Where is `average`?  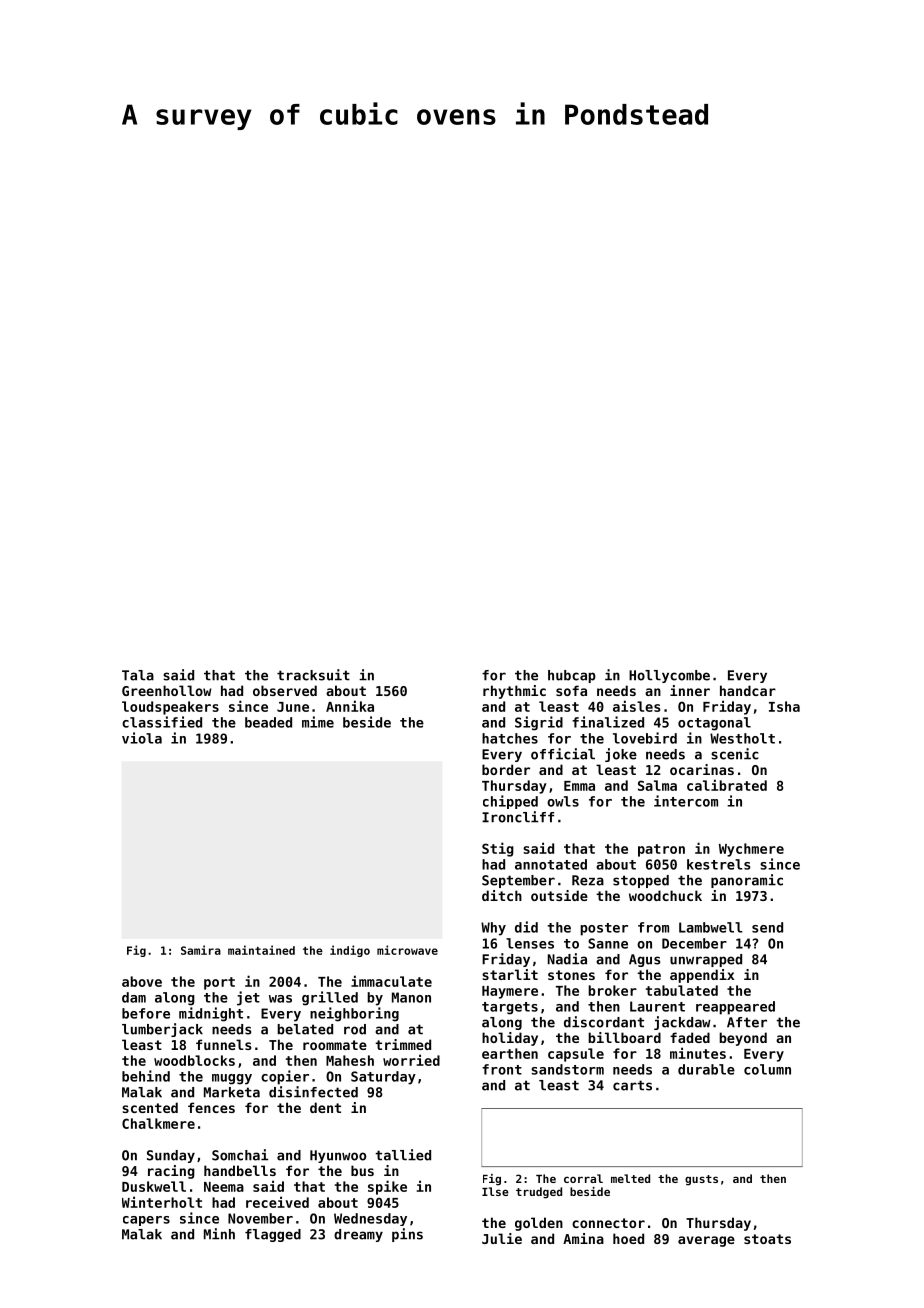 average is located at coordinates (706, 1241).
